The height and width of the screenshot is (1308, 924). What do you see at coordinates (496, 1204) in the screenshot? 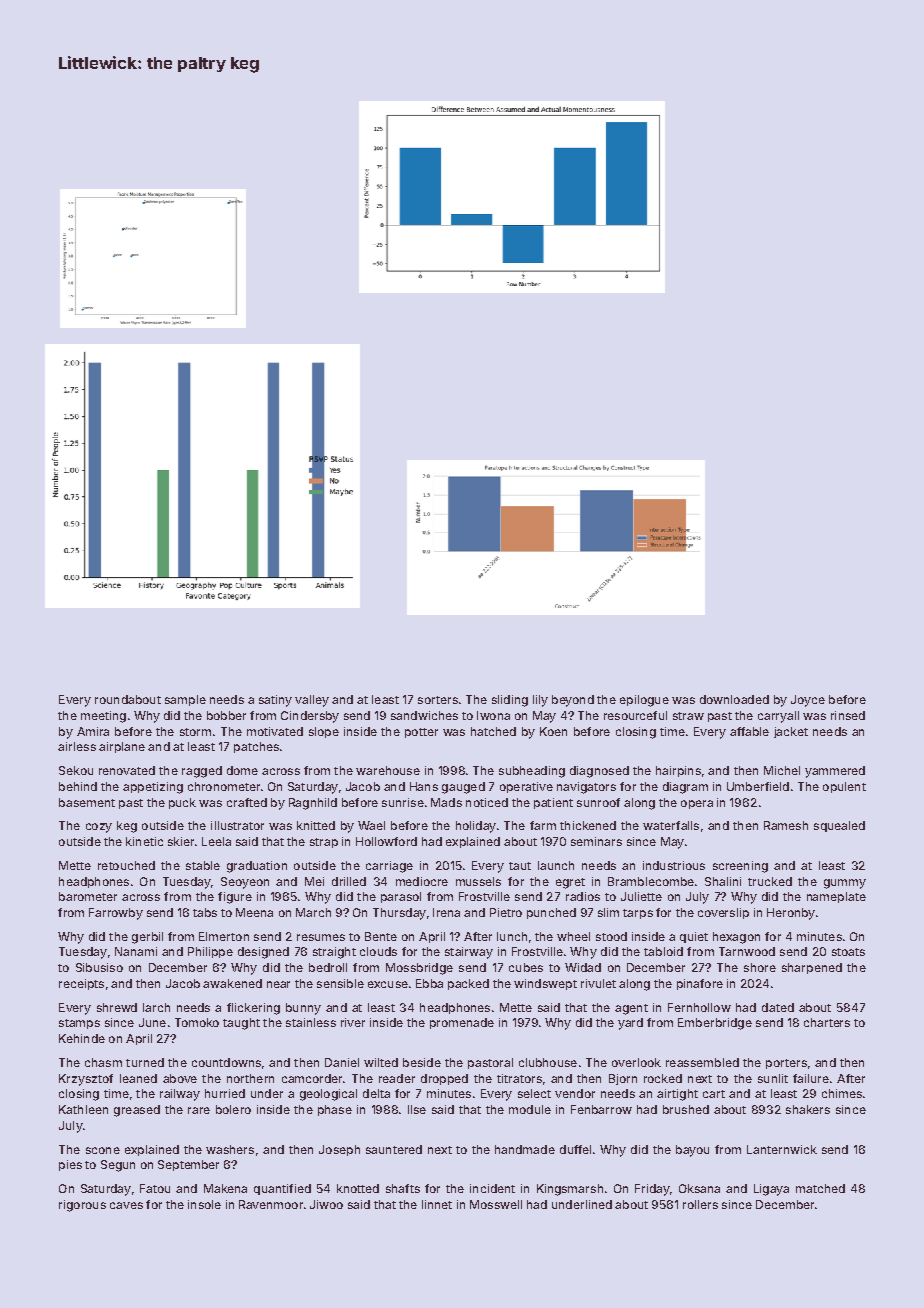
I see `Mosswell` at bounding box center [496, 1204].
